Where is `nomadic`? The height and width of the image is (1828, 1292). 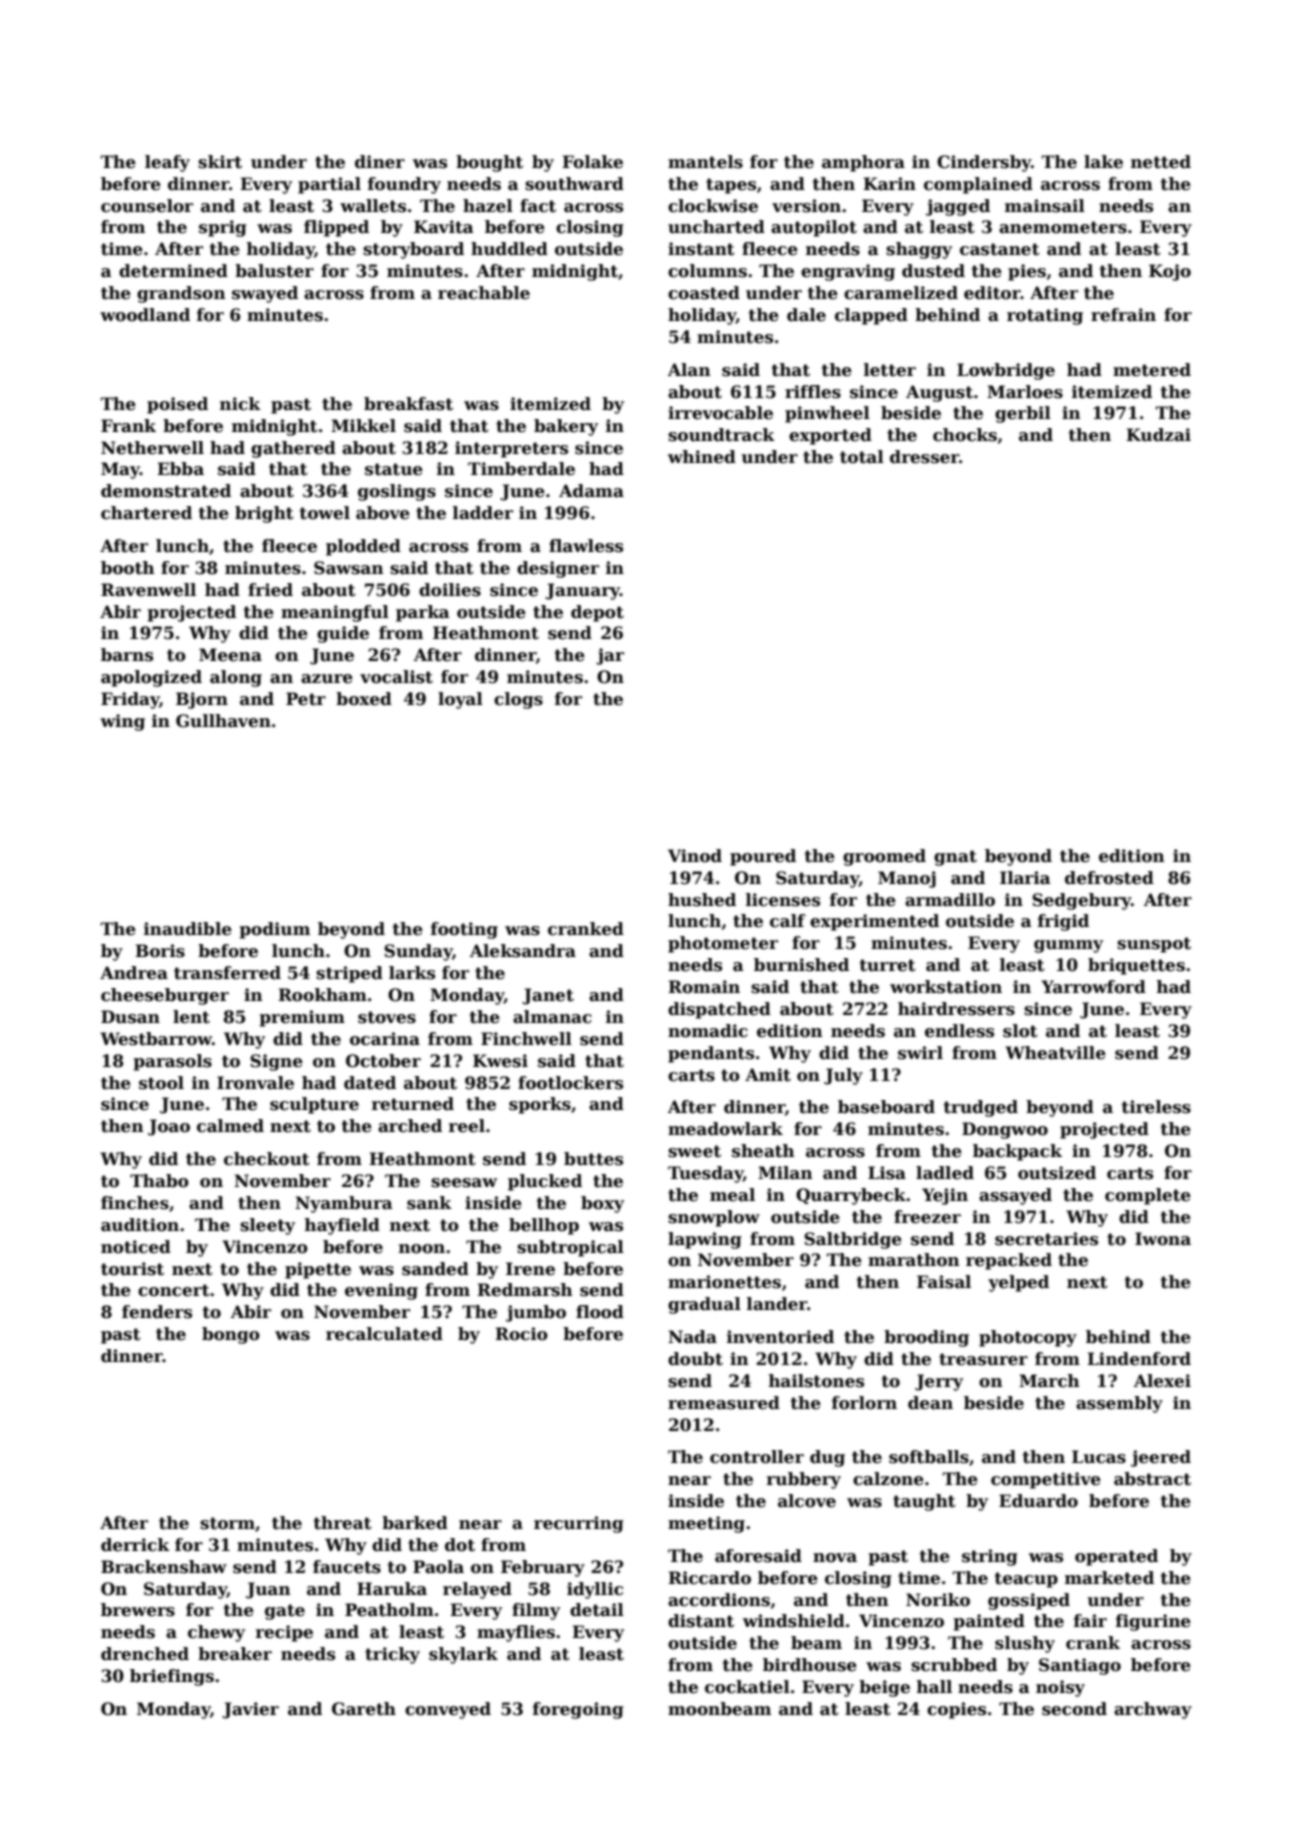
nomadic is located at coordinates (708, 1031).
